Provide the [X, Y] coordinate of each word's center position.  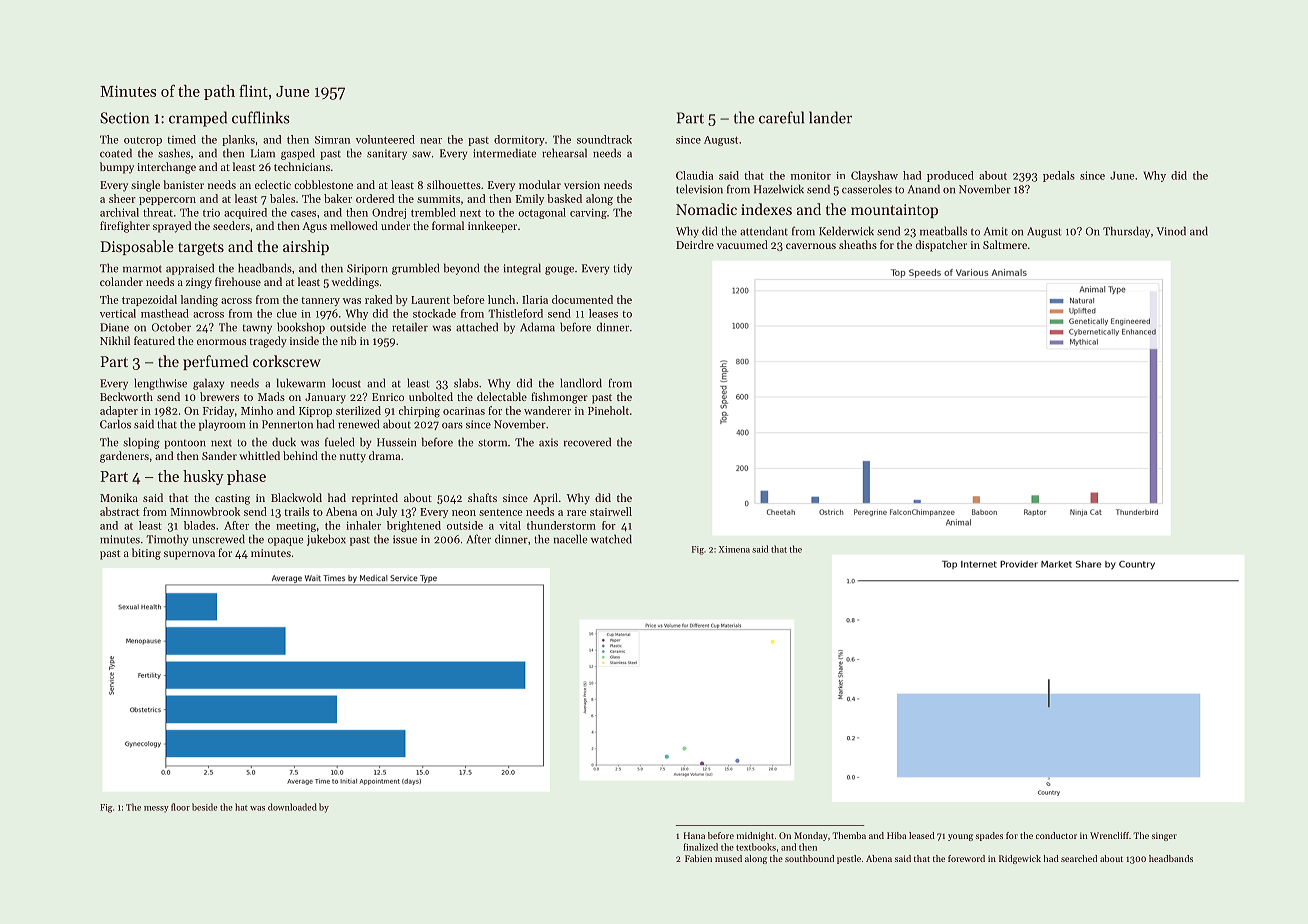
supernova [189, 555]
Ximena [734, 549]
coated [116, 153]
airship [306, 247]
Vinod [1171, 231]
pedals [1059, 176]
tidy [622, 269]
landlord [581, 383]
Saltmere [1005, 244]
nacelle [570, 539]
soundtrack [604, 139]
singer [1164, 836]
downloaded [292, 807]
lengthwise [160, 384]
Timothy [167, 540]
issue [405, 539]
